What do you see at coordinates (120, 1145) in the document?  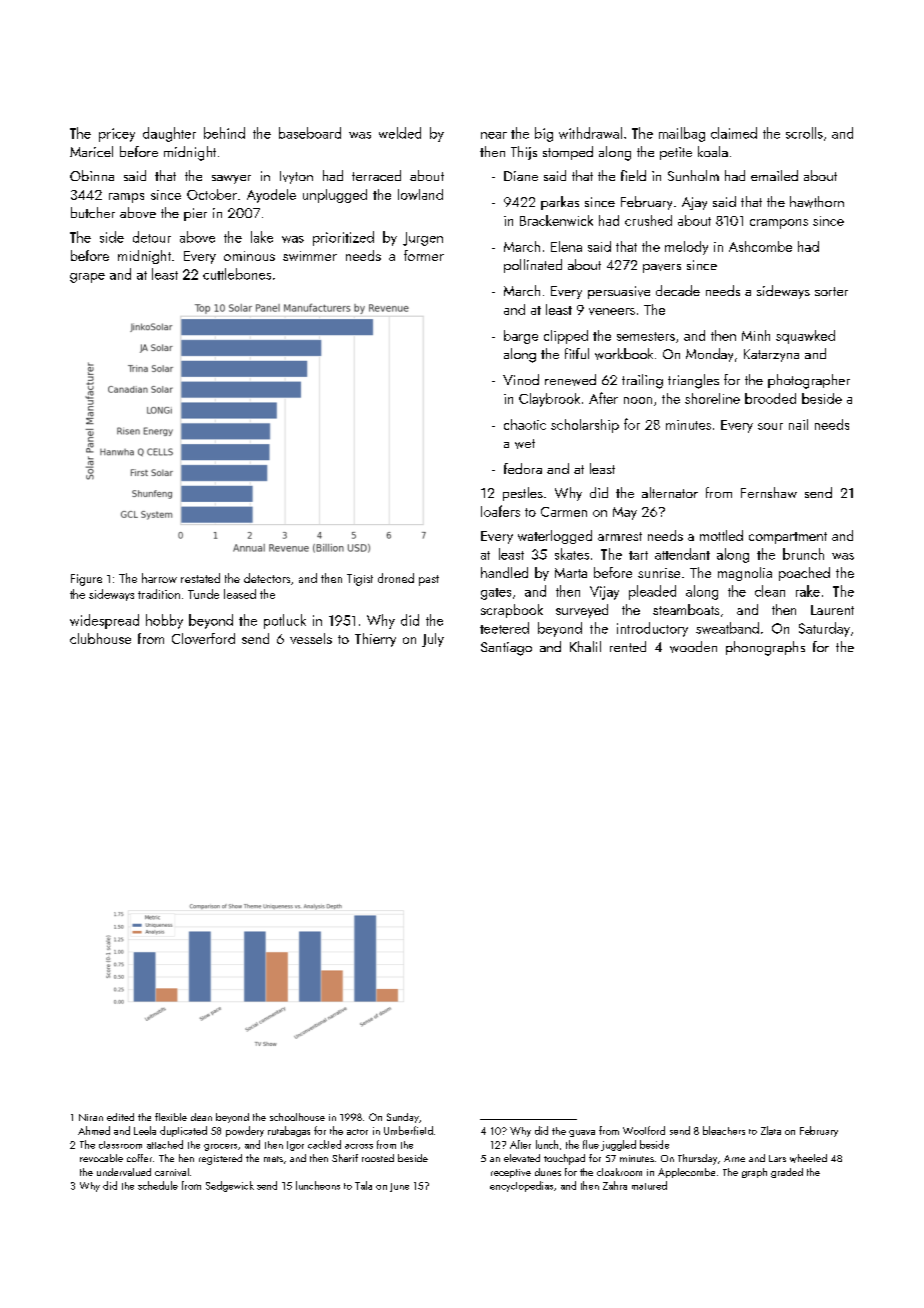 I see `classroom` at bounding box center [120, 1145].
